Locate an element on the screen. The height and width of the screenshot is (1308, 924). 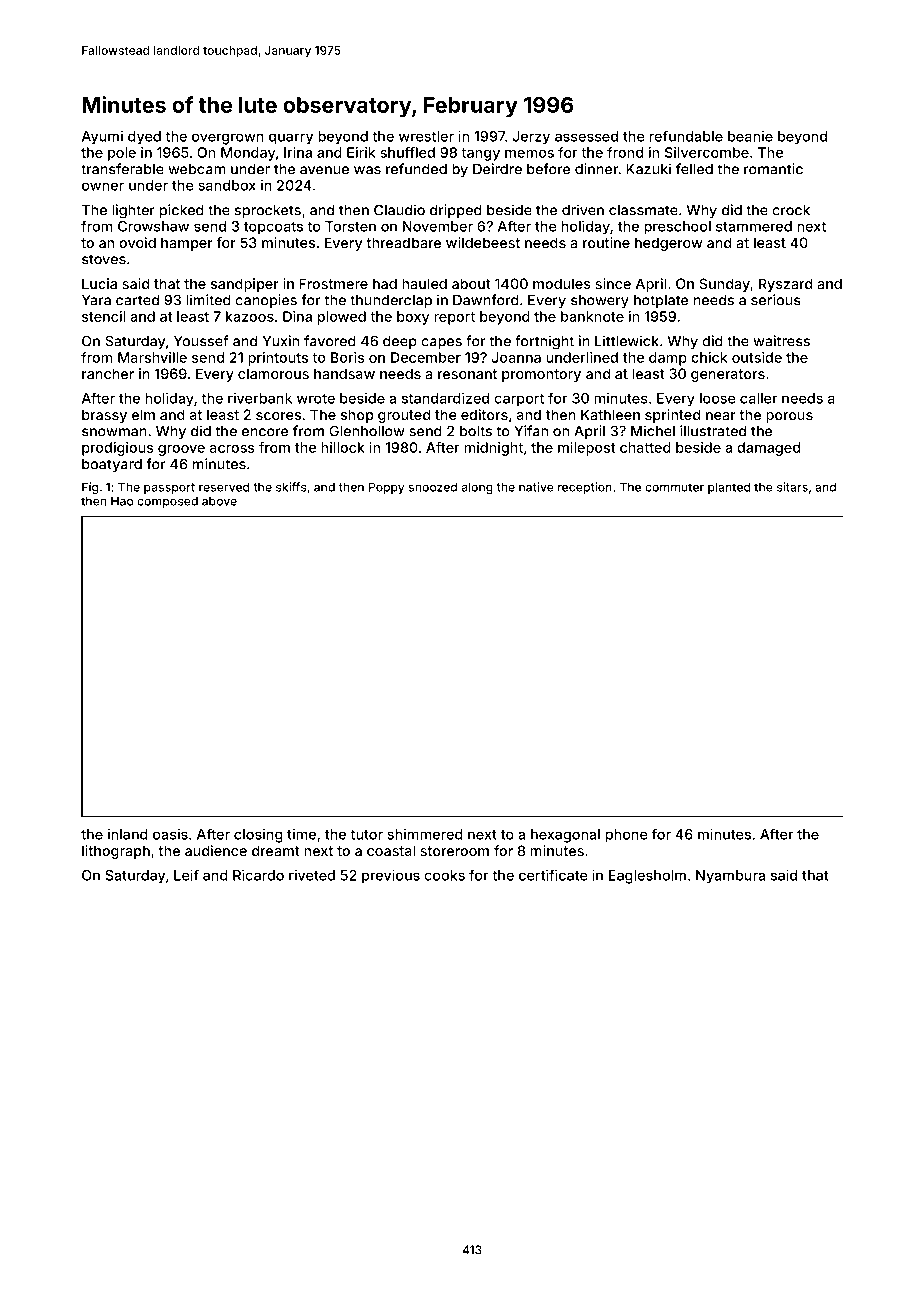
shimmered is located at coordinates (425, 834).
